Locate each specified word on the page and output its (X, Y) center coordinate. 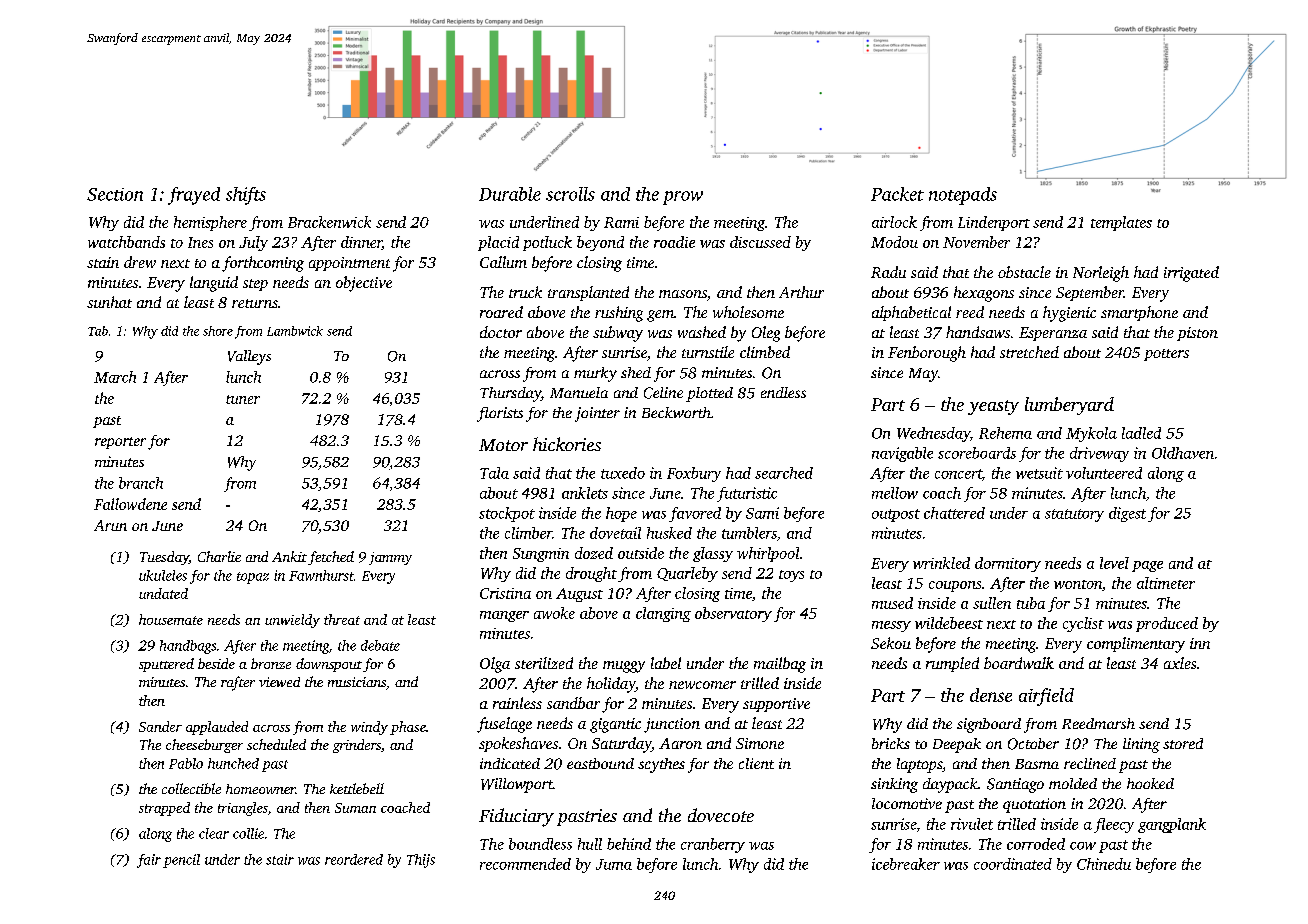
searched (784, 473)
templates (1121, 223)
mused (892, 603)
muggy (624, 667)
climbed (765, 352)
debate (380, 645)
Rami (621, 222)
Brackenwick (329, 222)
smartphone (1139, 313)
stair (280, 859)
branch (141, 483)
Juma (614, 864)
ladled (1141, 433)
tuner (243, 399)
